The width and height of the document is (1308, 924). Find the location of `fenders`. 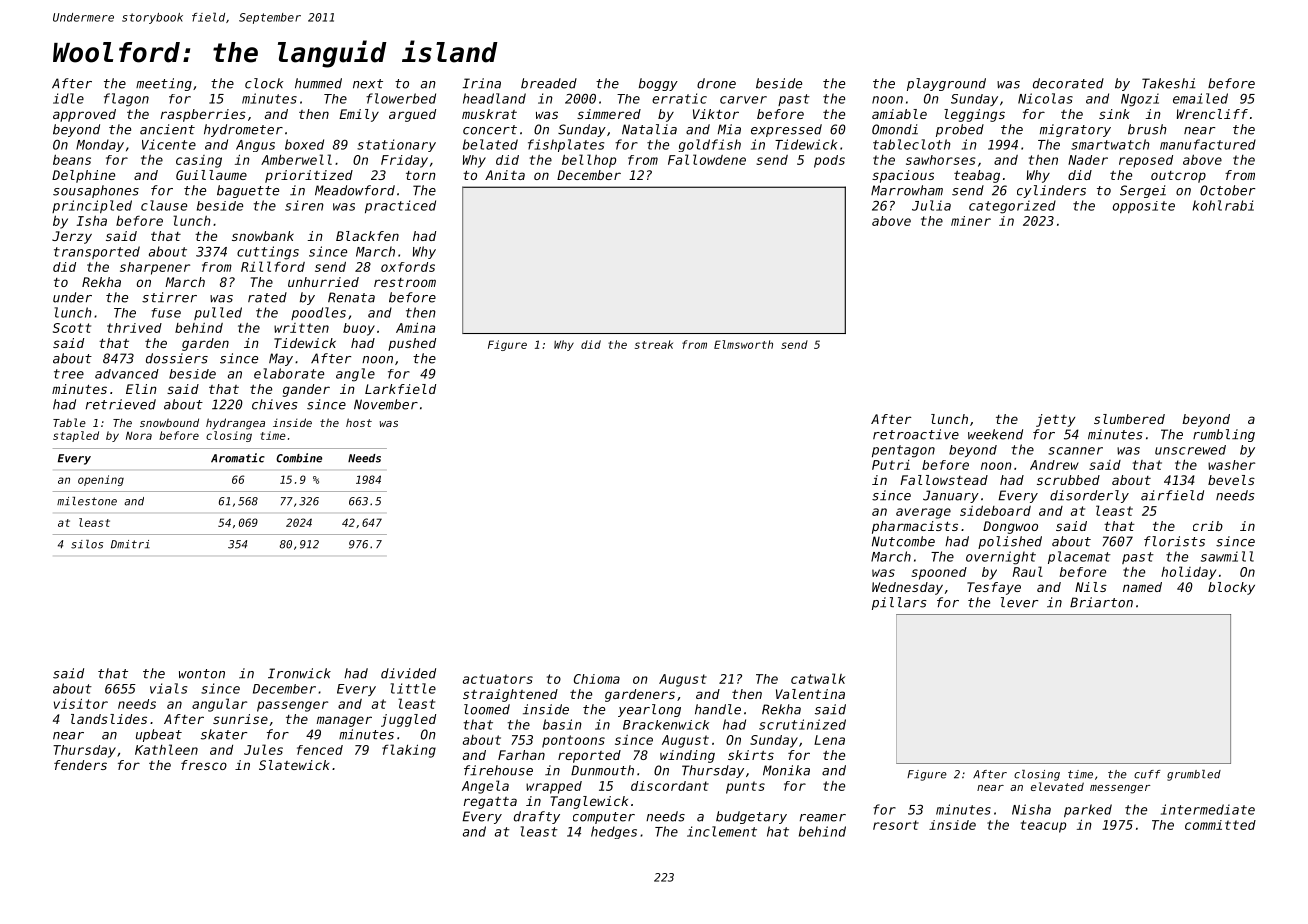

fenders is located at coordinates (80, 765).
